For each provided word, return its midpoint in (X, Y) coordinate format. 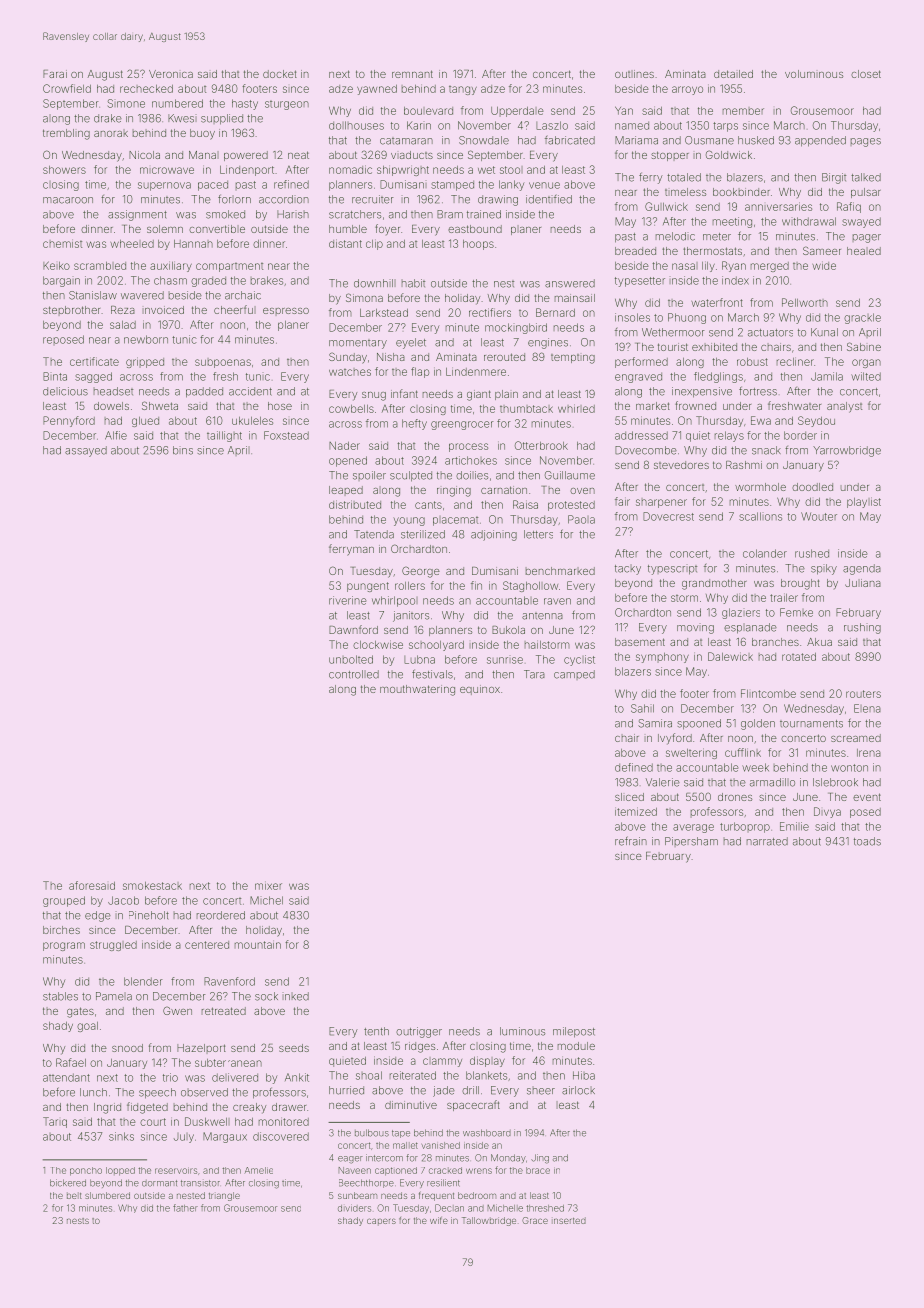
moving (695, 629)
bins (183, 450)
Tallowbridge (489, 1221)
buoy (202, 134)
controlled (354, 674)
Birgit (834, 178)
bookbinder (741, 192)
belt (74, 1195)
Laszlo (552, 125)
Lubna (419, 659)
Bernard (555, 312)
